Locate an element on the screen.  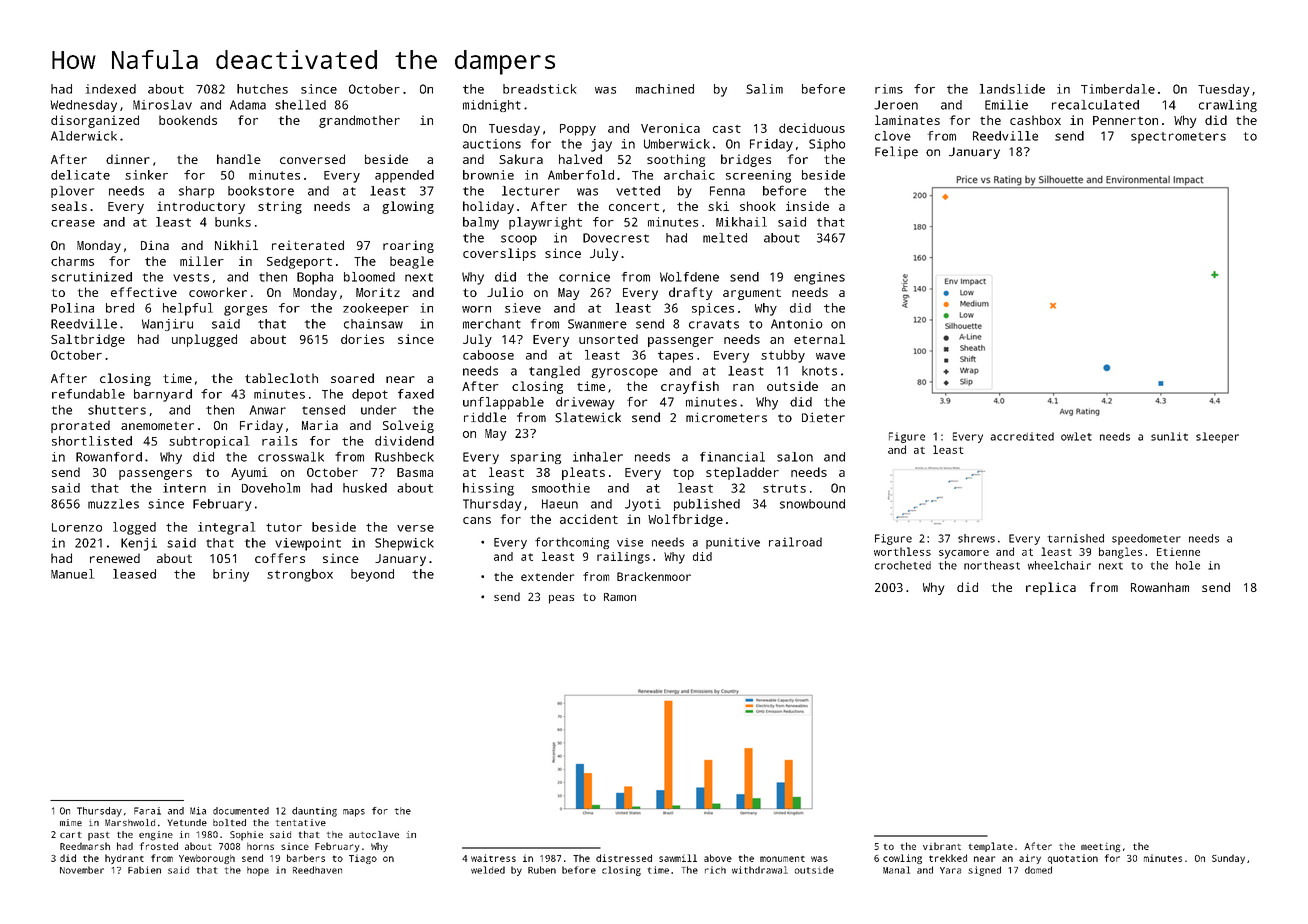
mime is located at coordinates (71, 822).
